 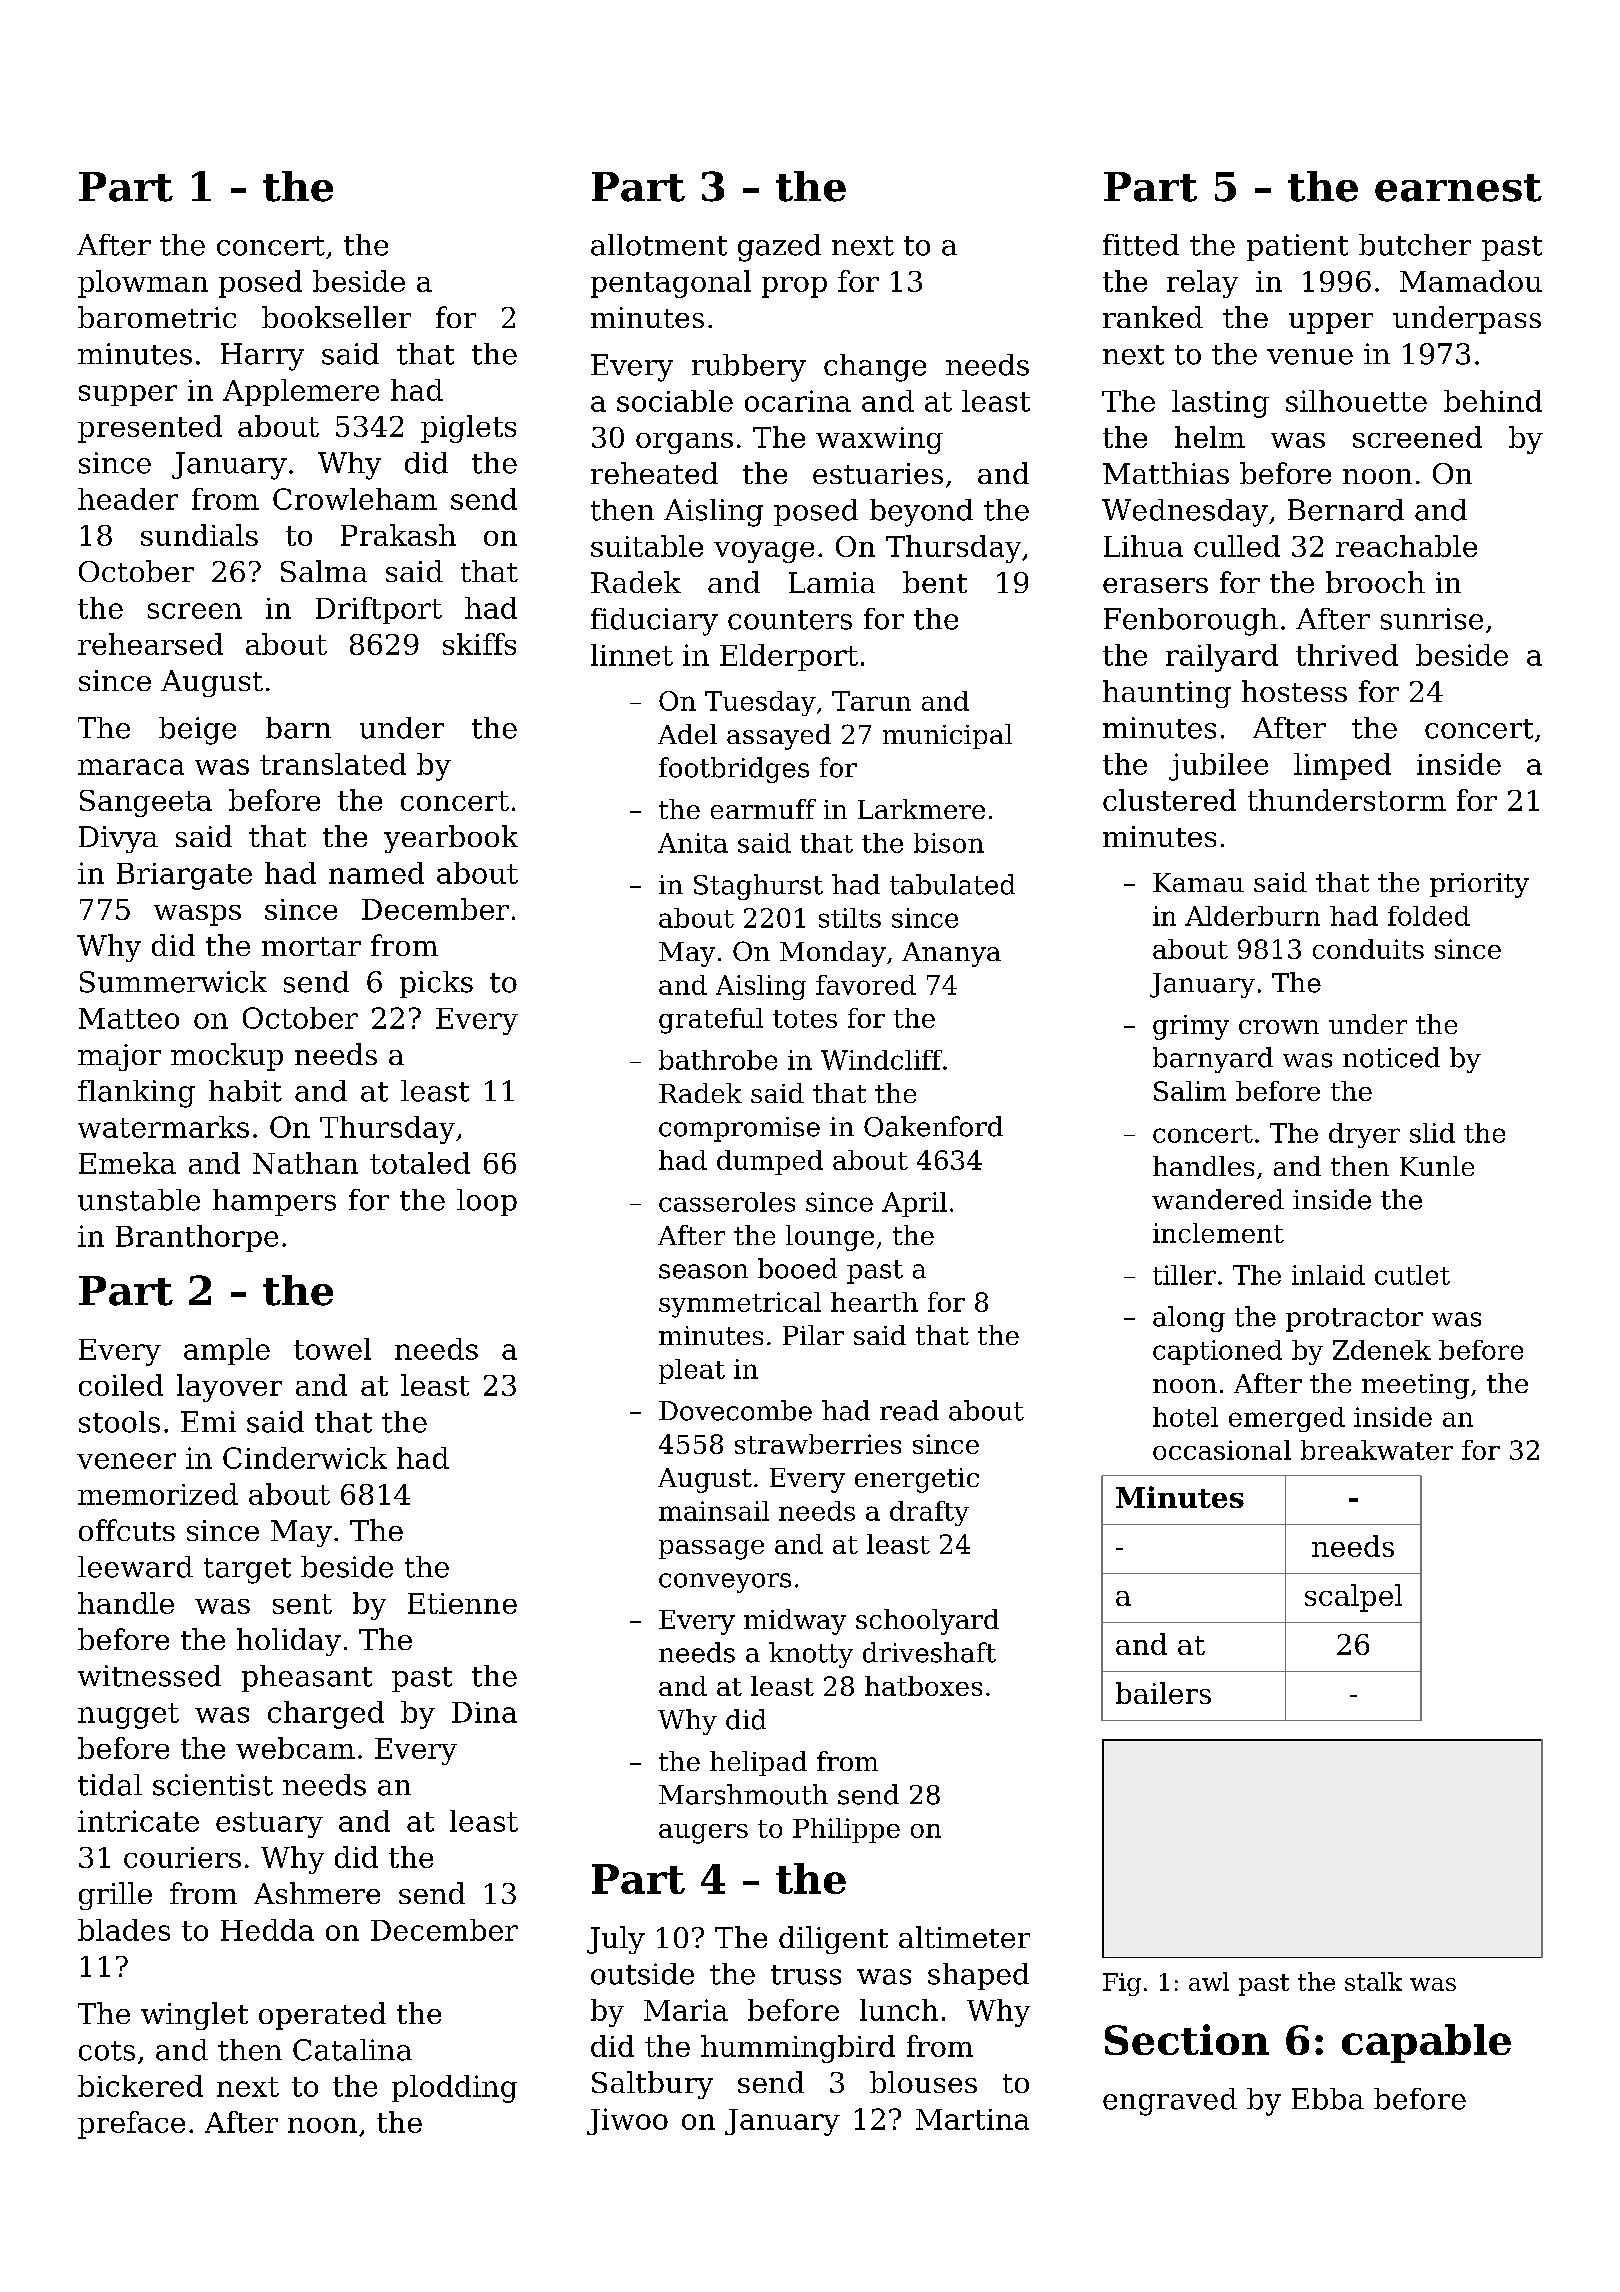 I want to click on cutlet, so click(x=1412, y=1275).
